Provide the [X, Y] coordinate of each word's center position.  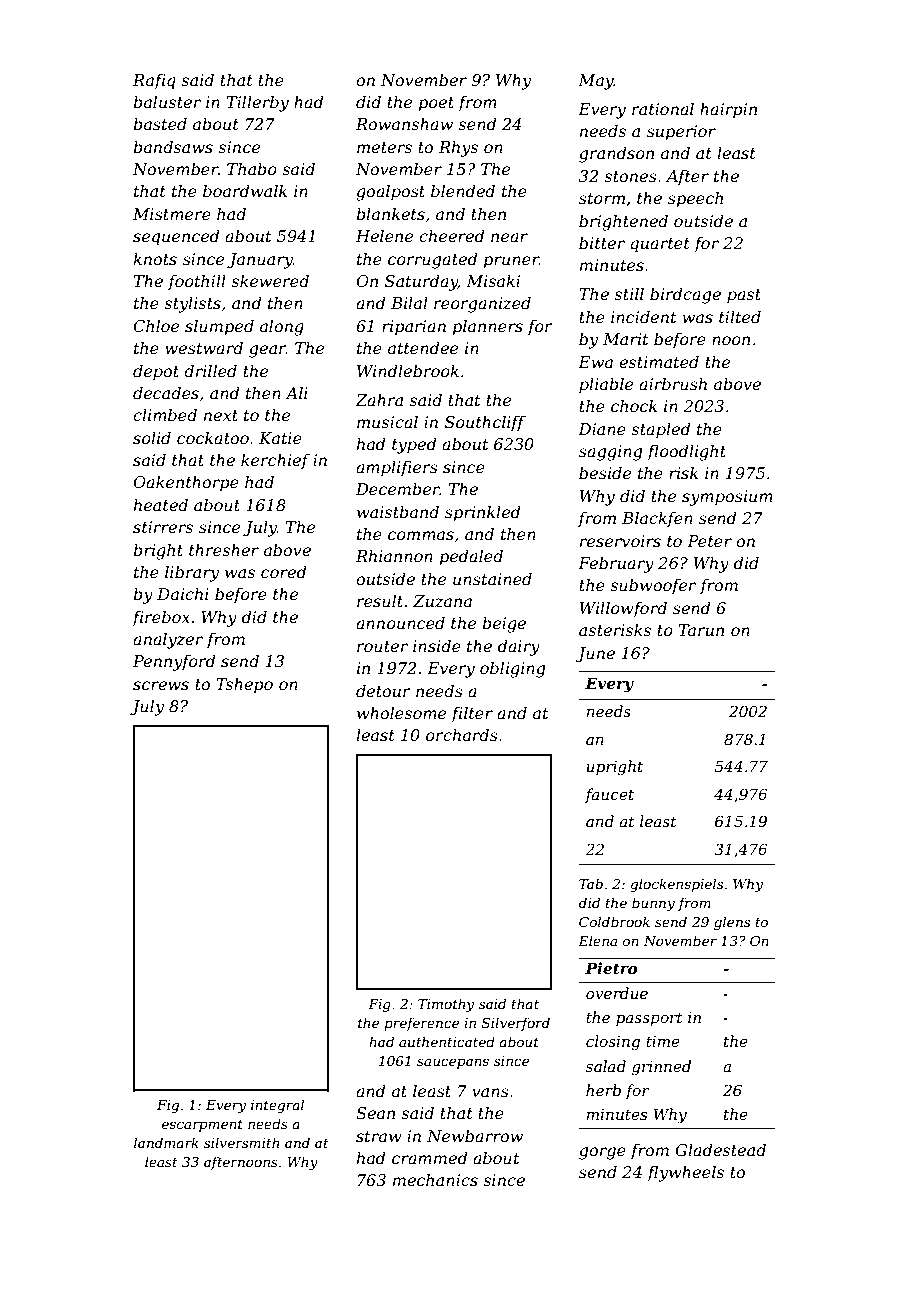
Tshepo [244, 685]
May [596, 82]
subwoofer [653, 586]
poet [436, 104]
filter [472, 714]
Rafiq [154, 82]
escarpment [202, 1125]
